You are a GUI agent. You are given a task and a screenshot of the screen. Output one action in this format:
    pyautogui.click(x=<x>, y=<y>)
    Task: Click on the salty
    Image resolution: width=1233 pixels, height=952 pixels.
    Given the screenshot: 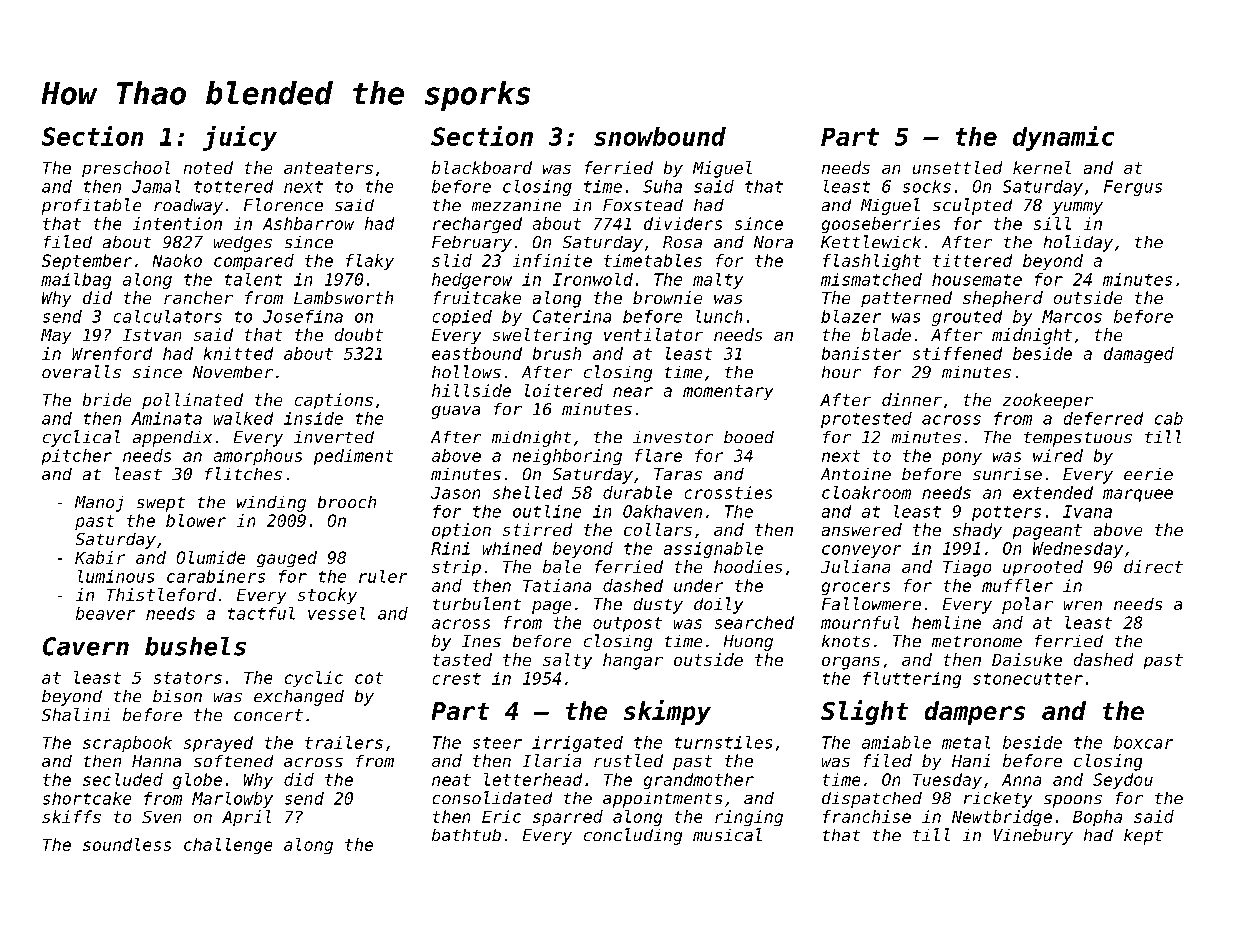 What is the action you would take?
    pyautogui.click(x=567, y=661)
